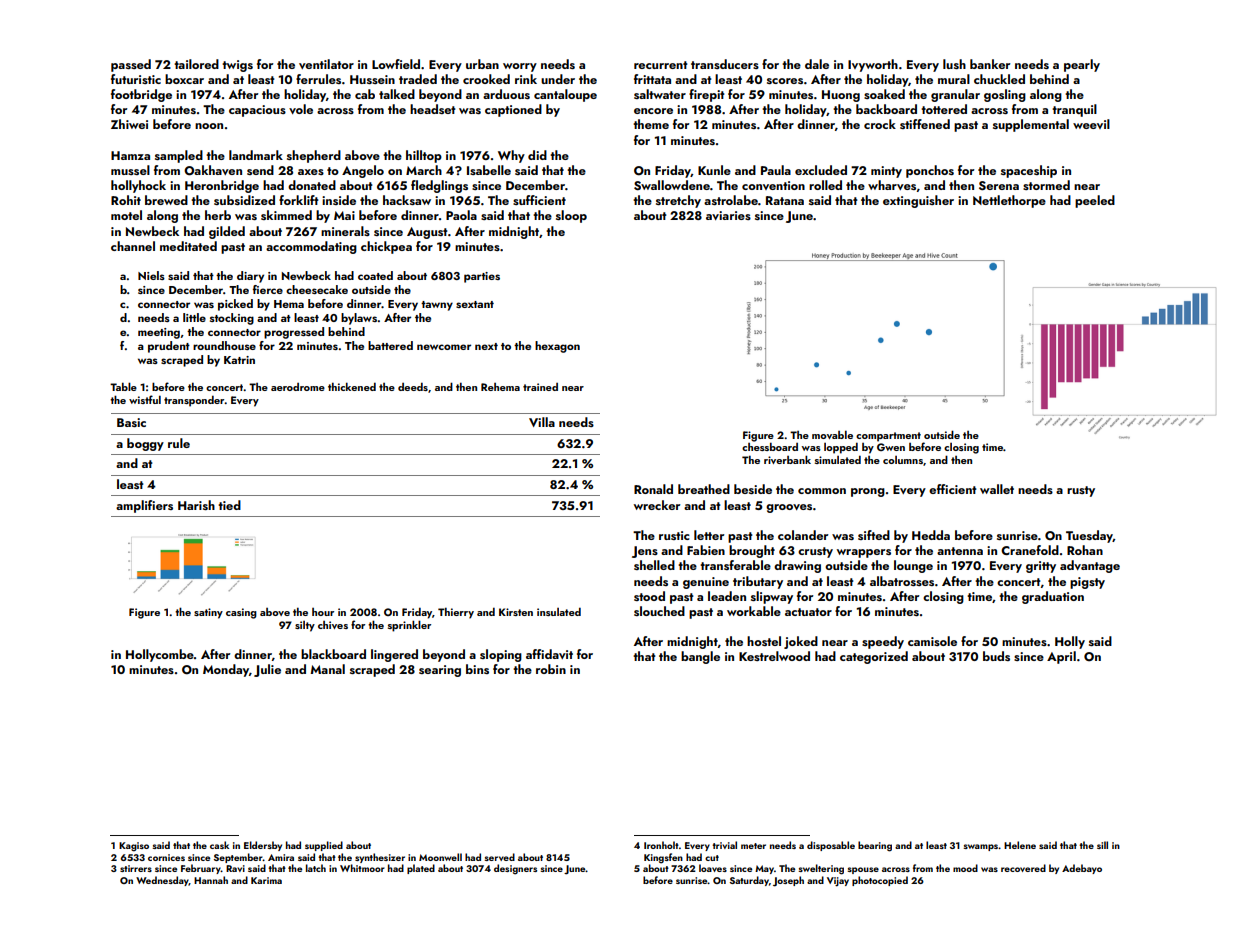  I want to click on compartment, so click(888, 437).
